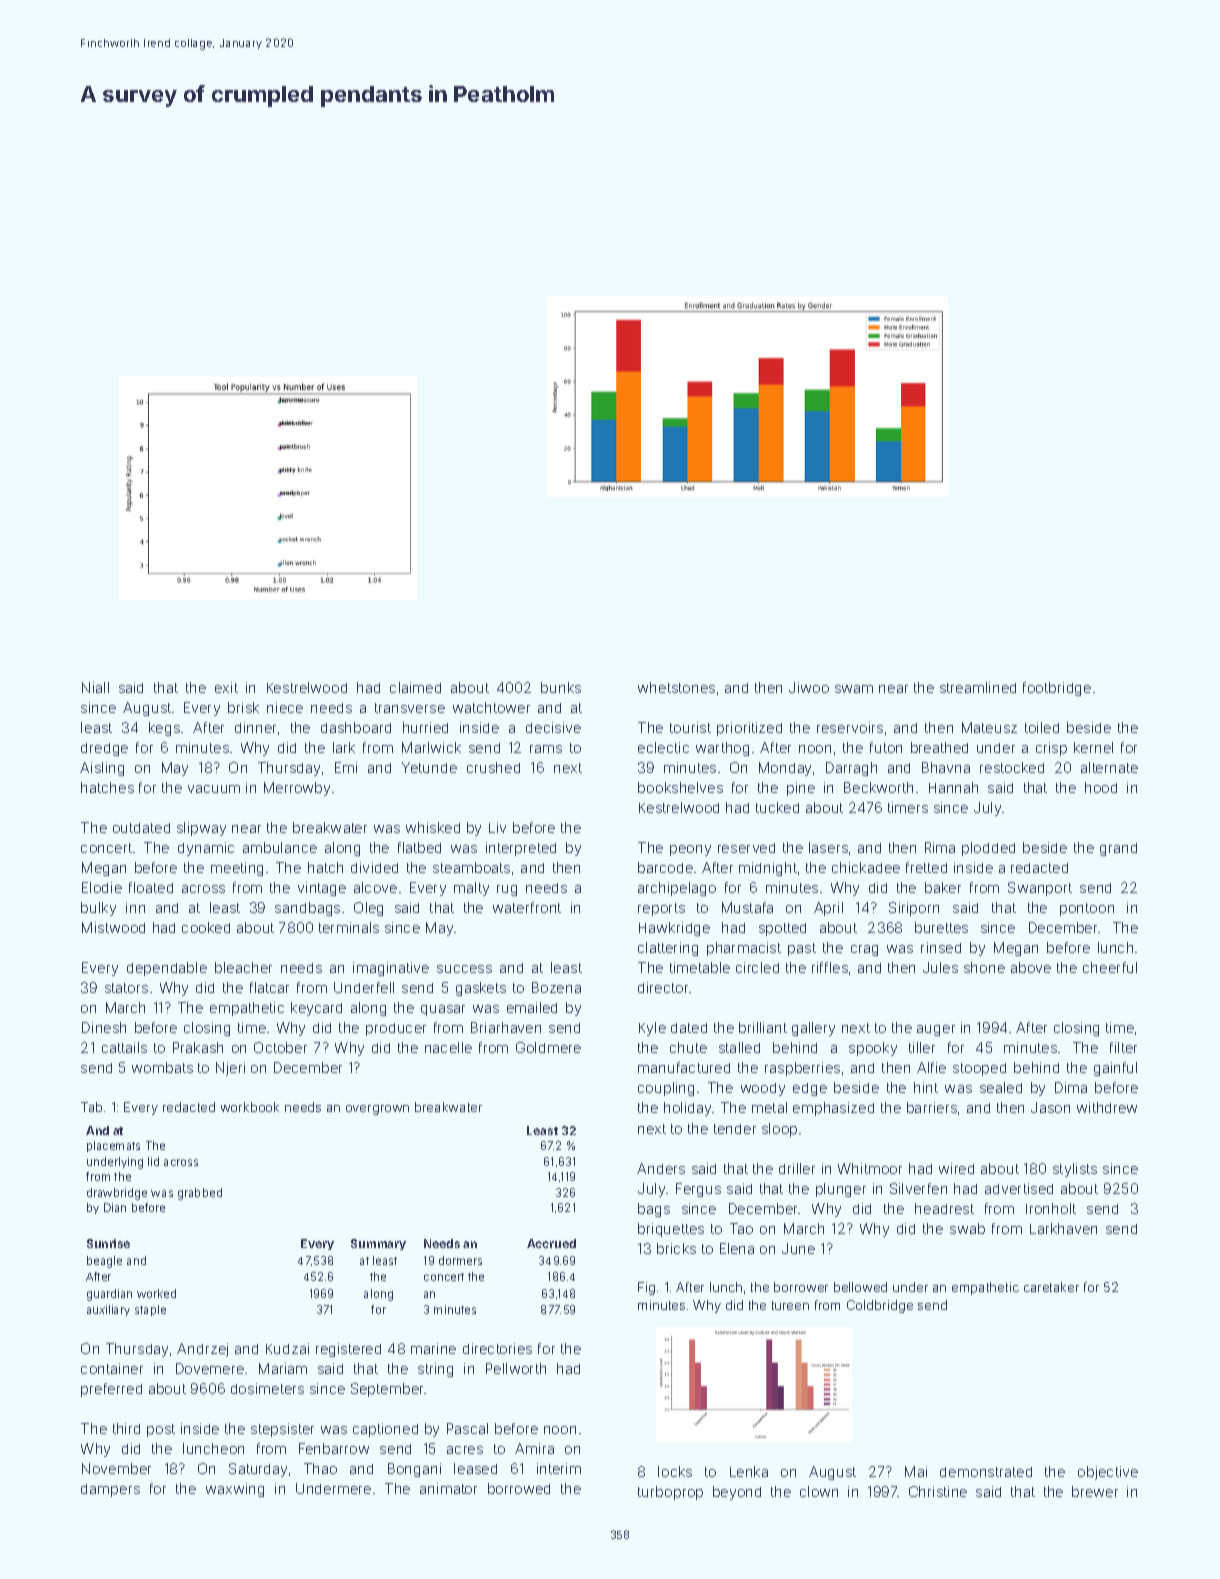  I want to click on streamlined, so click(978, 687).
